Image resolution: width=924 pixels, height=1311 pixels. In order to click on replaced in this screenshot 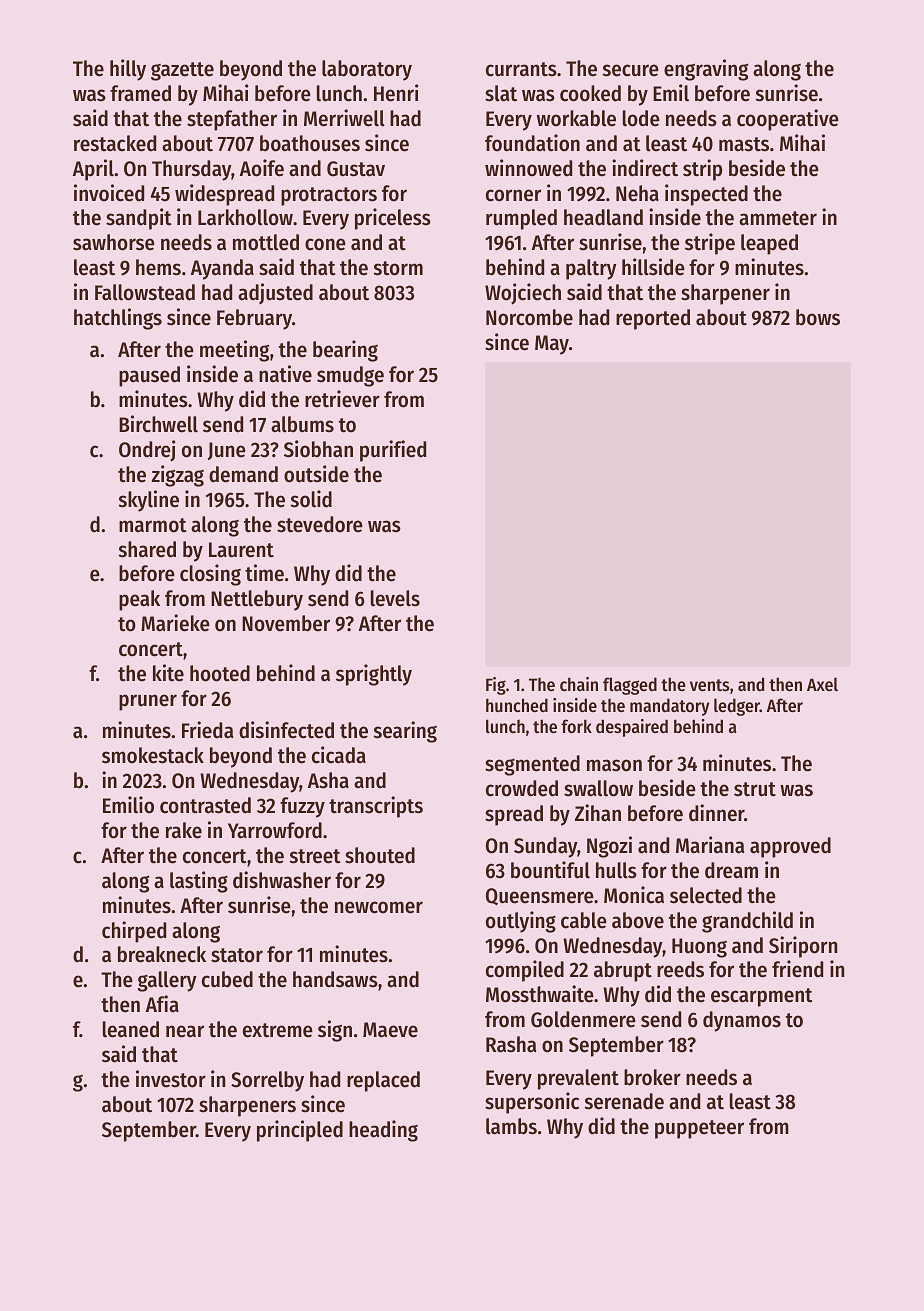, I will do `click(383, 1081)`.
